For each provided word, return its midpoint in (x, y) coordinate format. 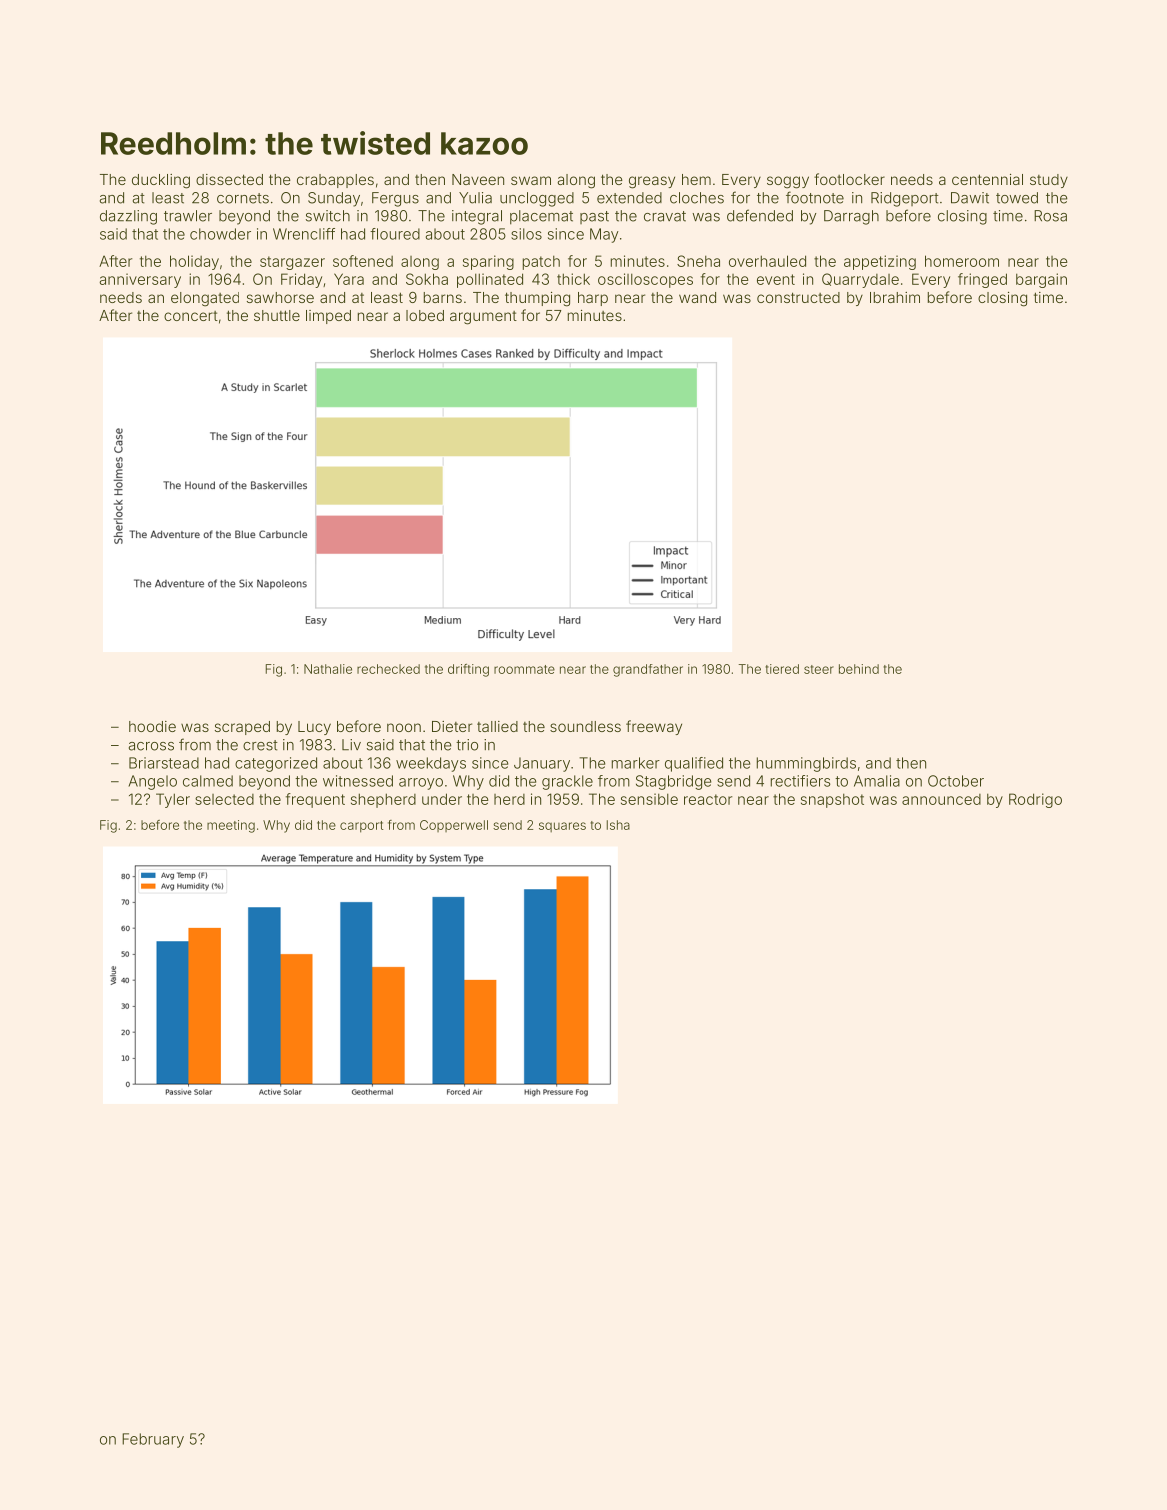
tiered (782, 669)
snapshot (832, 800)
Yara (349, 279)
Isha (618, 825)
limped (328, 317)
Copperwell (454, 826)
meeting (231, 826)
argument (483, 318)
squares (562, 827)
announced (941, 799)
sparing (488, 262)
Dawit (970, 198)
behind (859, 669)
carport (361, 827)
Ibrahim (895, 297)
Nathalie (328, 669)
